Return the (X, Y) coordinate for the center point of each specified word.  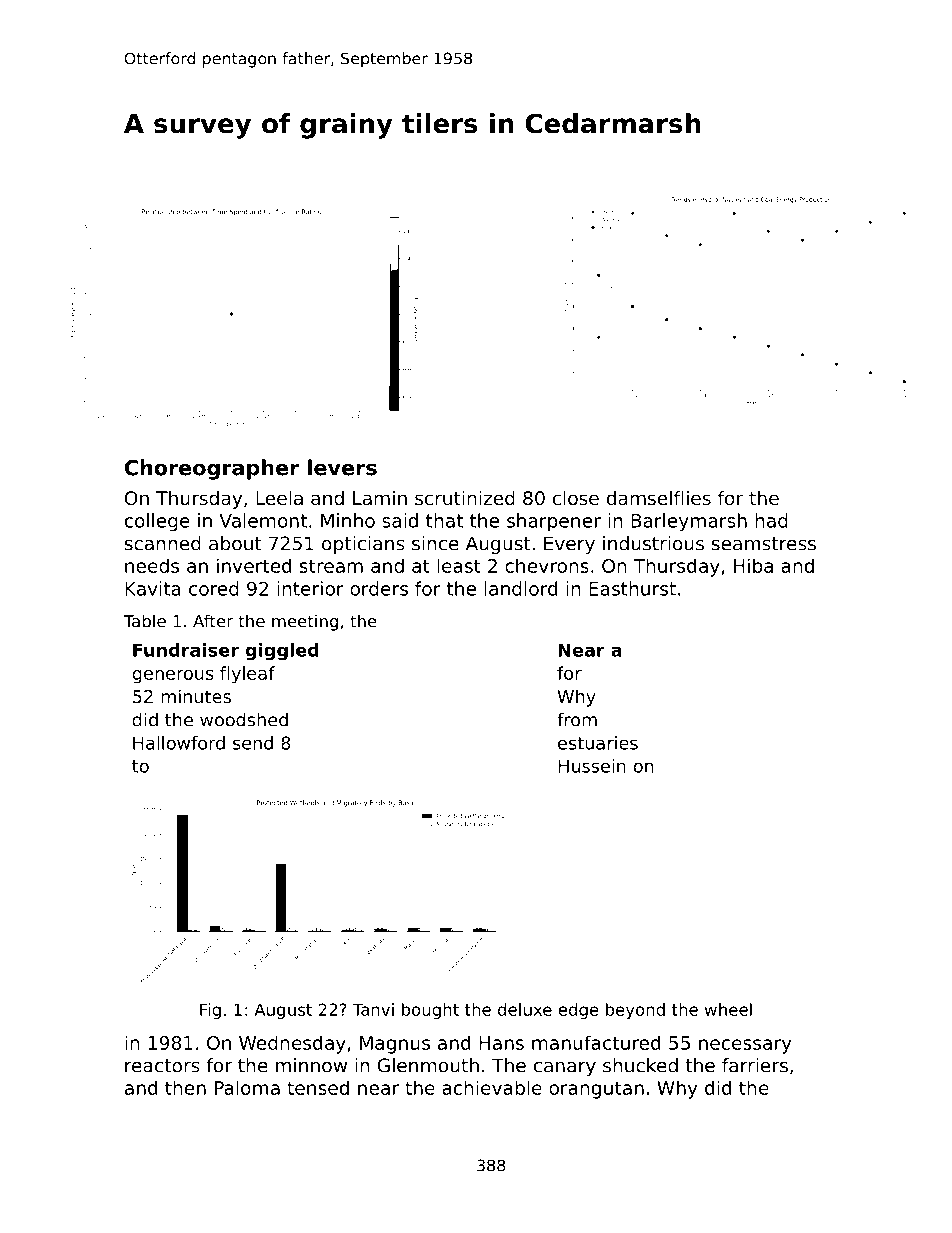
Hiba (753, 565)
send (253, 743)
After (213, 621)
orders (379, 588)
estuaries (598, 743)
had (771, 520)
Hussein (592, 766)
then (185, 1087)
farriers (755, 1065)
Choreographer (212, 469)
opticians (363, 545)
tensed (318, 1087)
